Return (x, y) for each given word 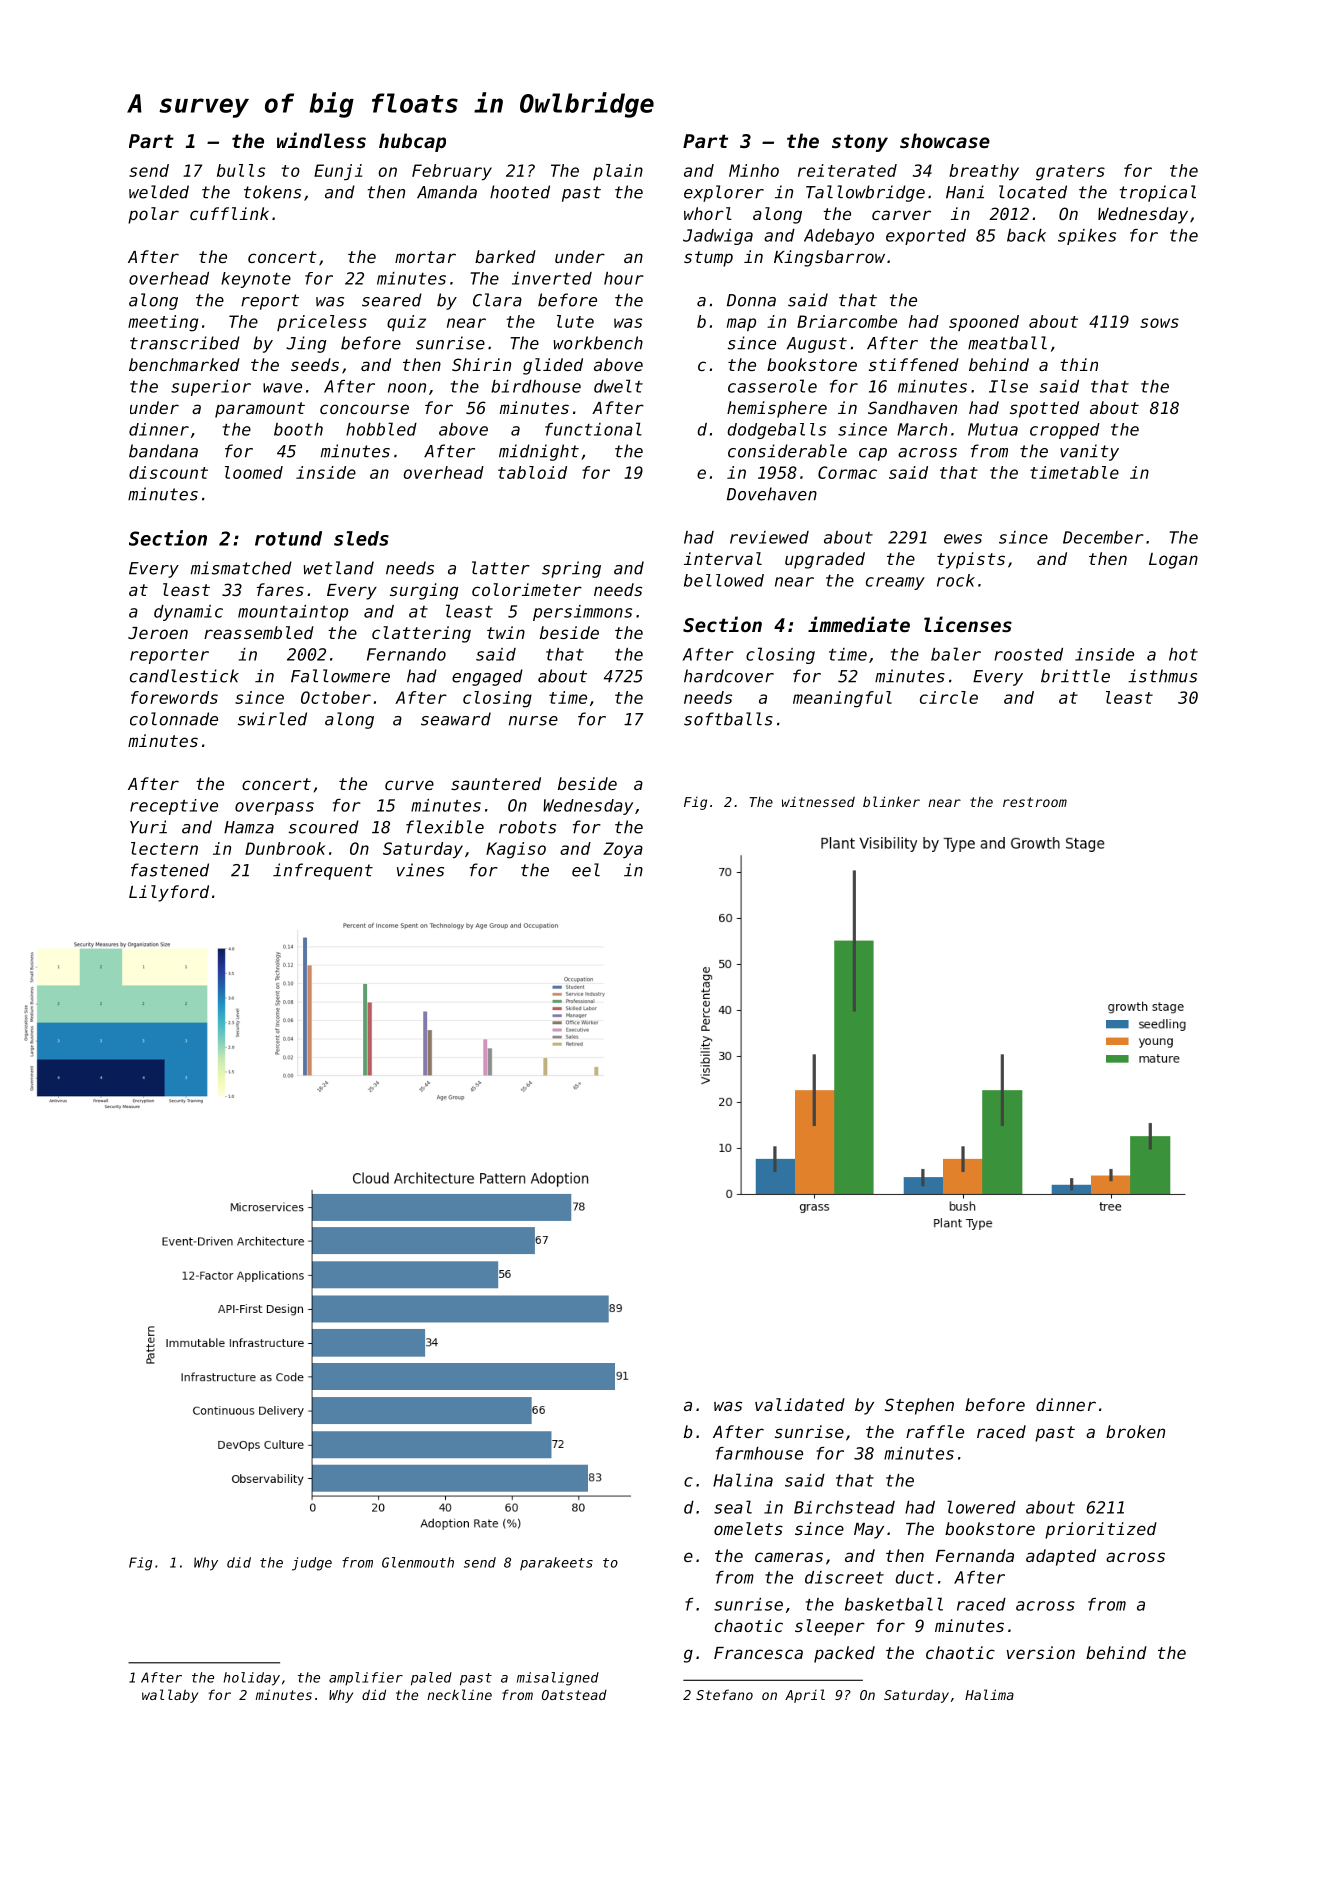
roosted (1028, 654)
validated (800, 1404)
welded (159, 192)
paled (431, 1679)
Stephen (919, 1406)
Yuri (148, 827)
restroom (1035, 802)
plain (618, 172)
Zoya (623, 850)
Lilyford (169, 893)
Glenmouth (418, 1562)
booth (298, 429)
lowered (981, 1507)
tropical (1158, 193)
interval (723, 558)
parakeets (556, 1563)
